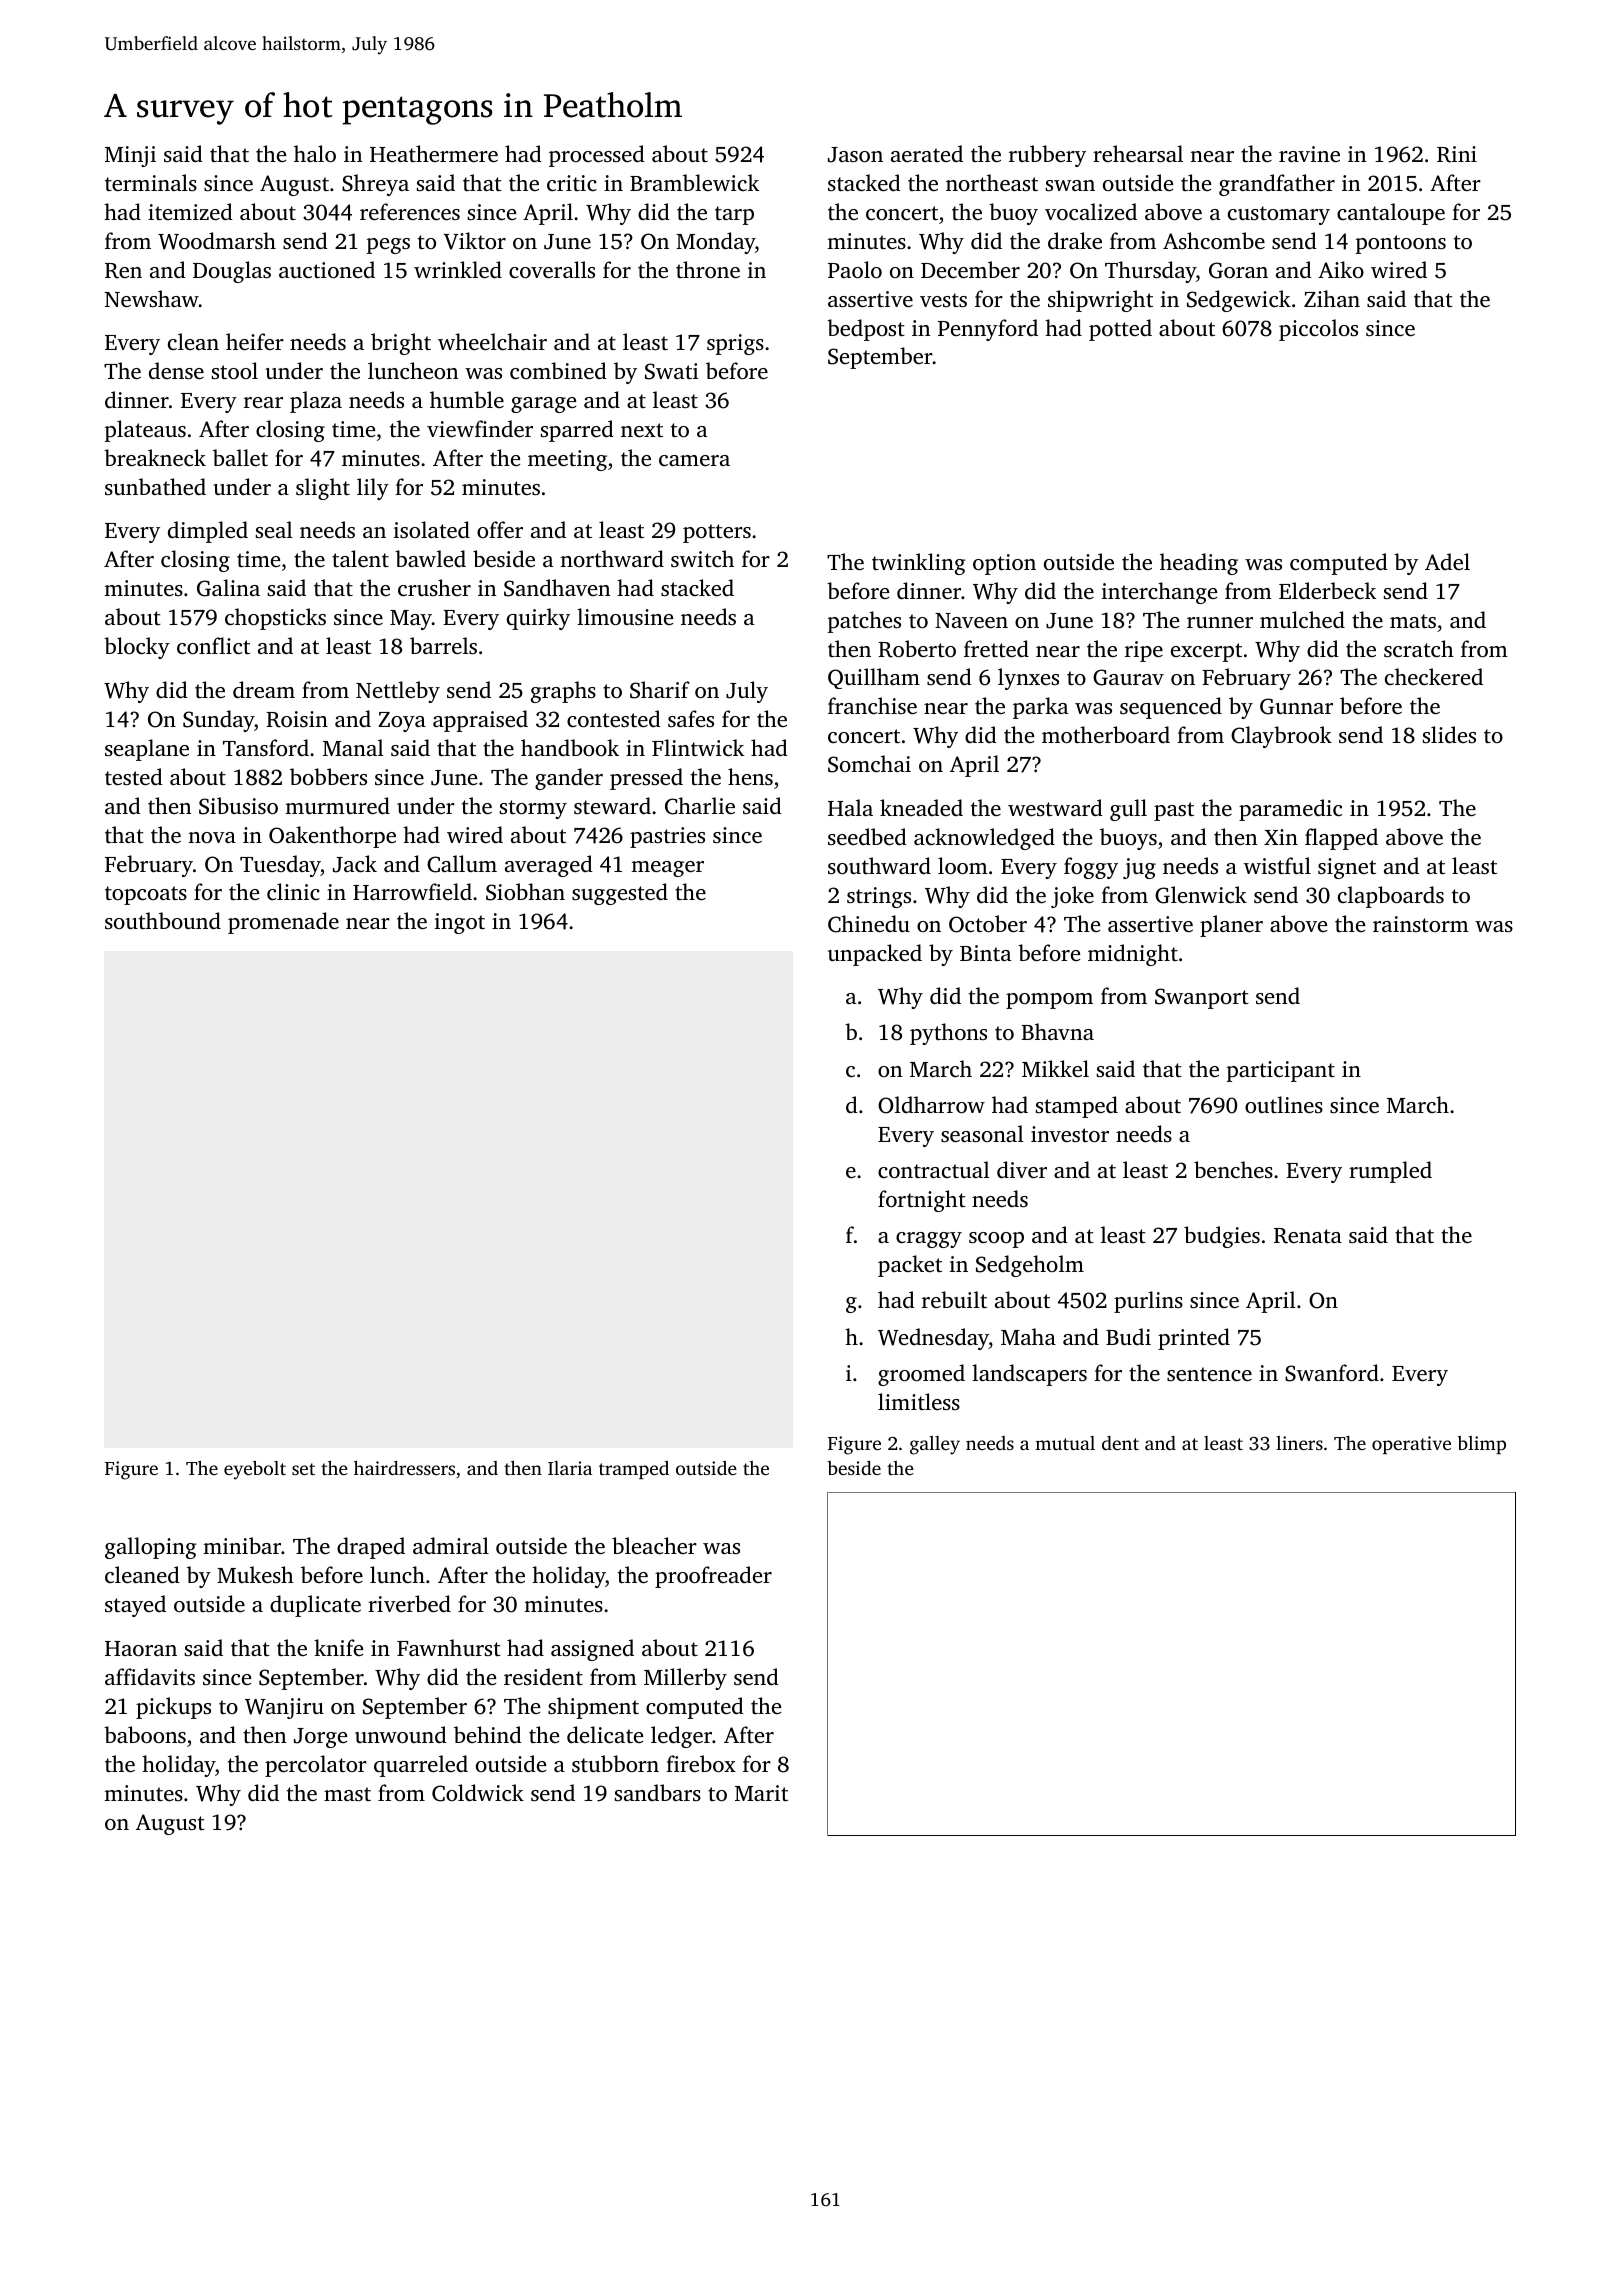 This document has width=1620, height=2292. What do you see at coordinates (1411, 1445) in the document?
I see `operative` at bounding box center [1411, 1445].
